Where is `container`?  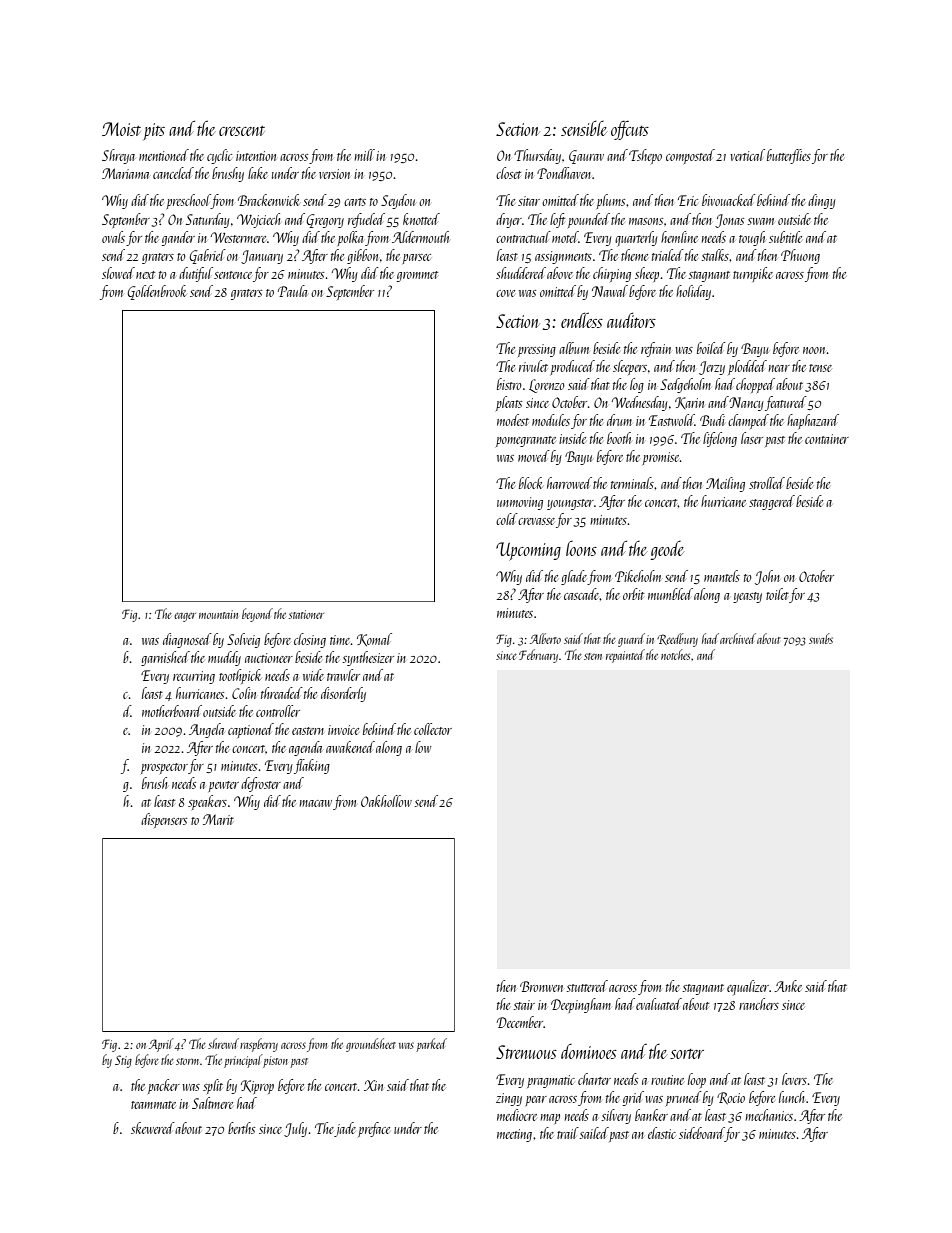
container is located at coordinates (827, 439).
